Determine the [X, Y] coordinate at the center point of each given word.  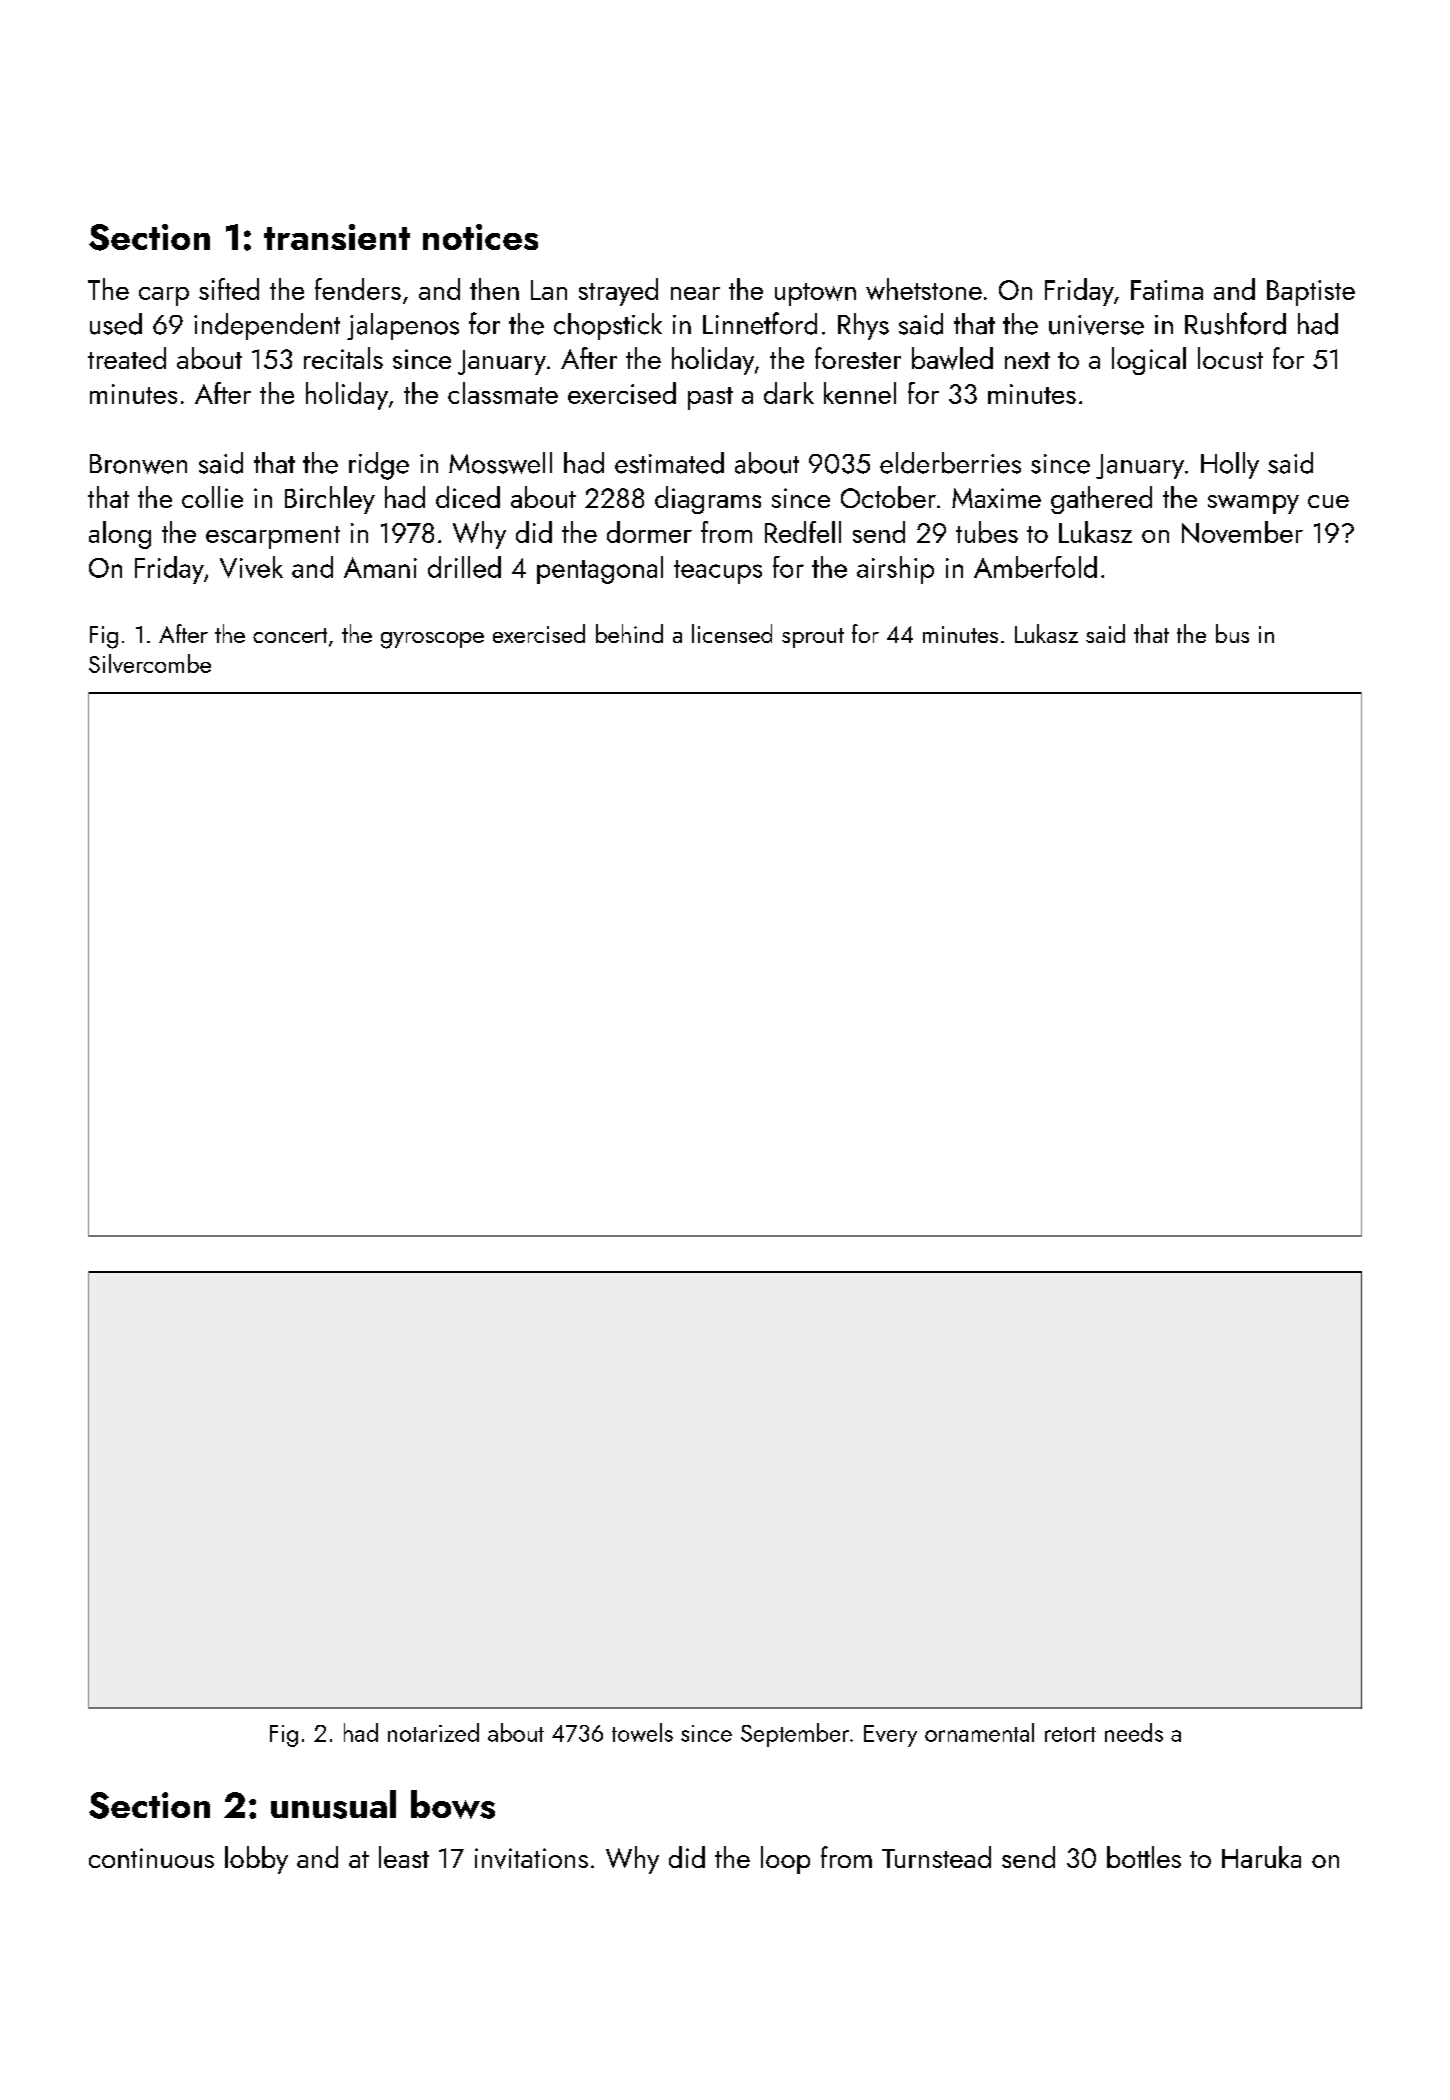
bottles [1144, 1857]
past [710, 398]
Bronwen [138, 464]
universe [1096, 325]
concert [290, 635]
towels [642, 1732]
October [888, 497]
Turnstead [936, 1857]
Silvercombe [150, 663]
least [404, 1857]
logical [1149, 361]
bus [1232, 633]
